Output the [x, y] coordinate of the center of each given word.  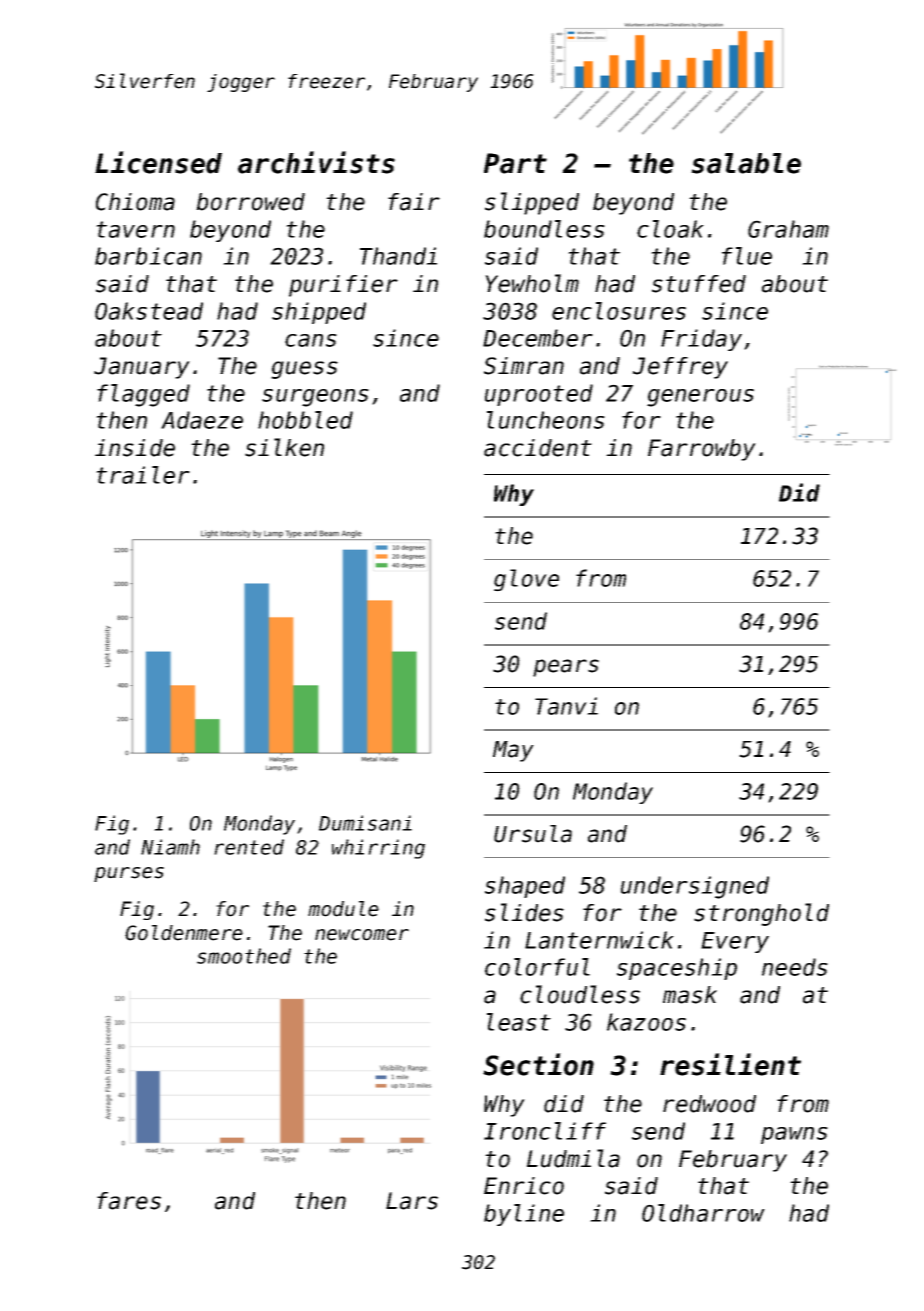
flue [747, 256]
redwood [709, 1104]
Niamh [170, 847]
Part [515, 163]
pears [566, 668]
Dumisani [365, 823]
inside [135, 448]
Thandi [398, 256]
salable [746, 163]
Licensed [158, 162]
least [519, 1022]
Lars [412, 1201]
